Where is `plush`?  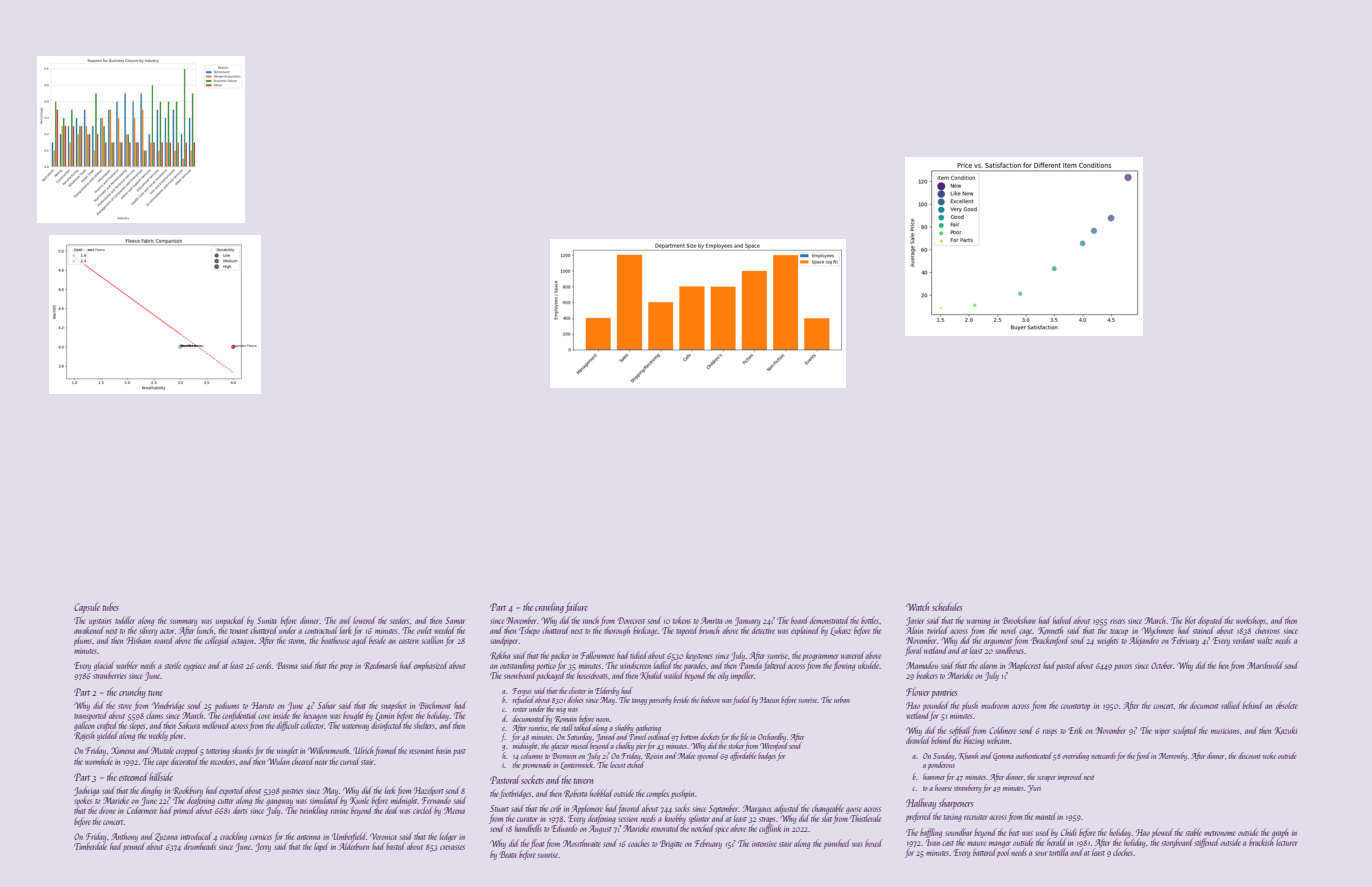 plush is located at coordinates (970, 706).
